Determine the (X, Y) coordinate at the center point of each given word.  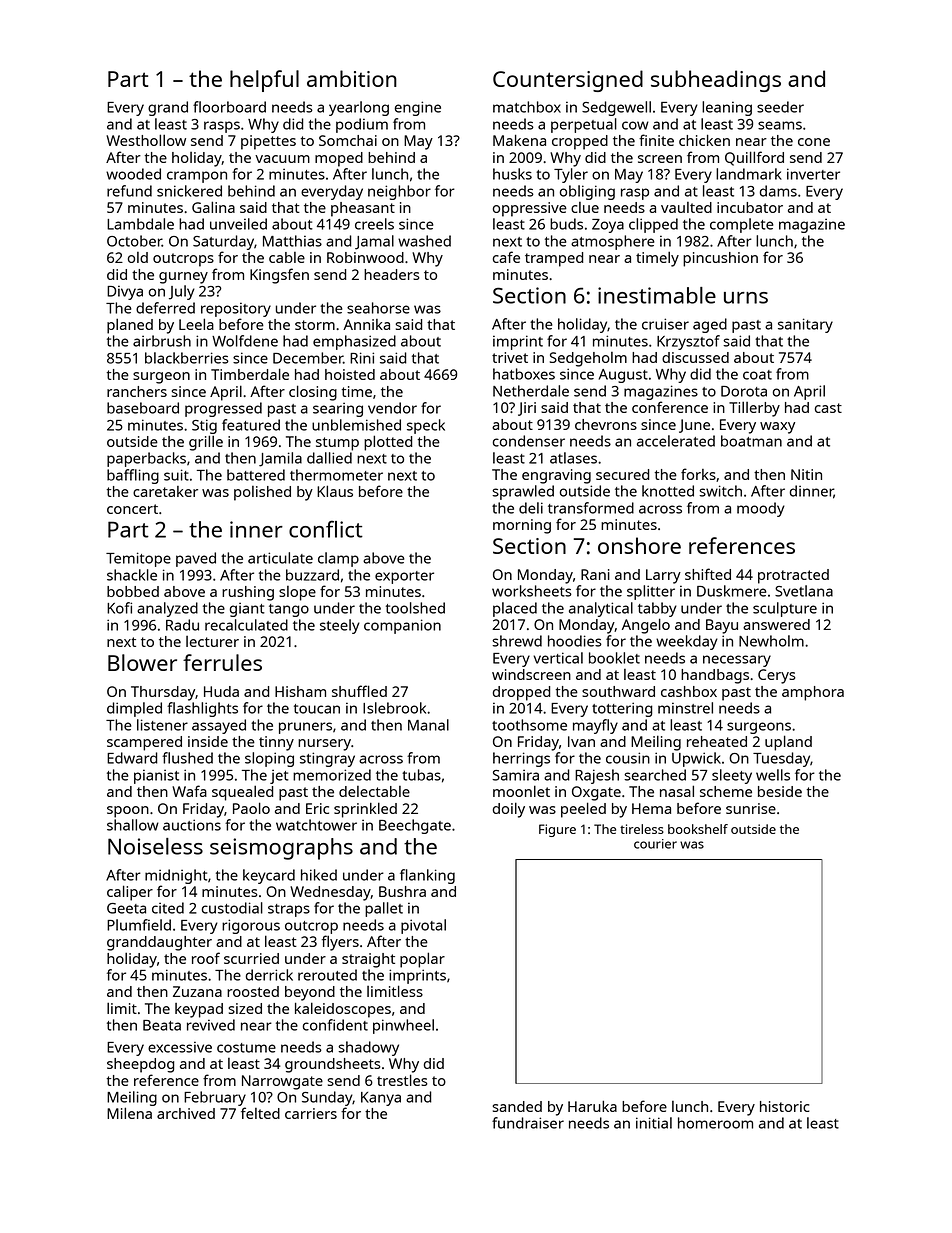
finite (656, 140)
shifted (708, 574)
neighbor (399, 192)
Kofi (119, 608)
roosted (253, 991)
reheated (717, 741)
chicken (704, 140)
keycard (269, 876)
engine (418, 108)
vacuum (282, 159)
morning (522, 526)
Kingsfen (279, 276)
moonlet (521, 791)
